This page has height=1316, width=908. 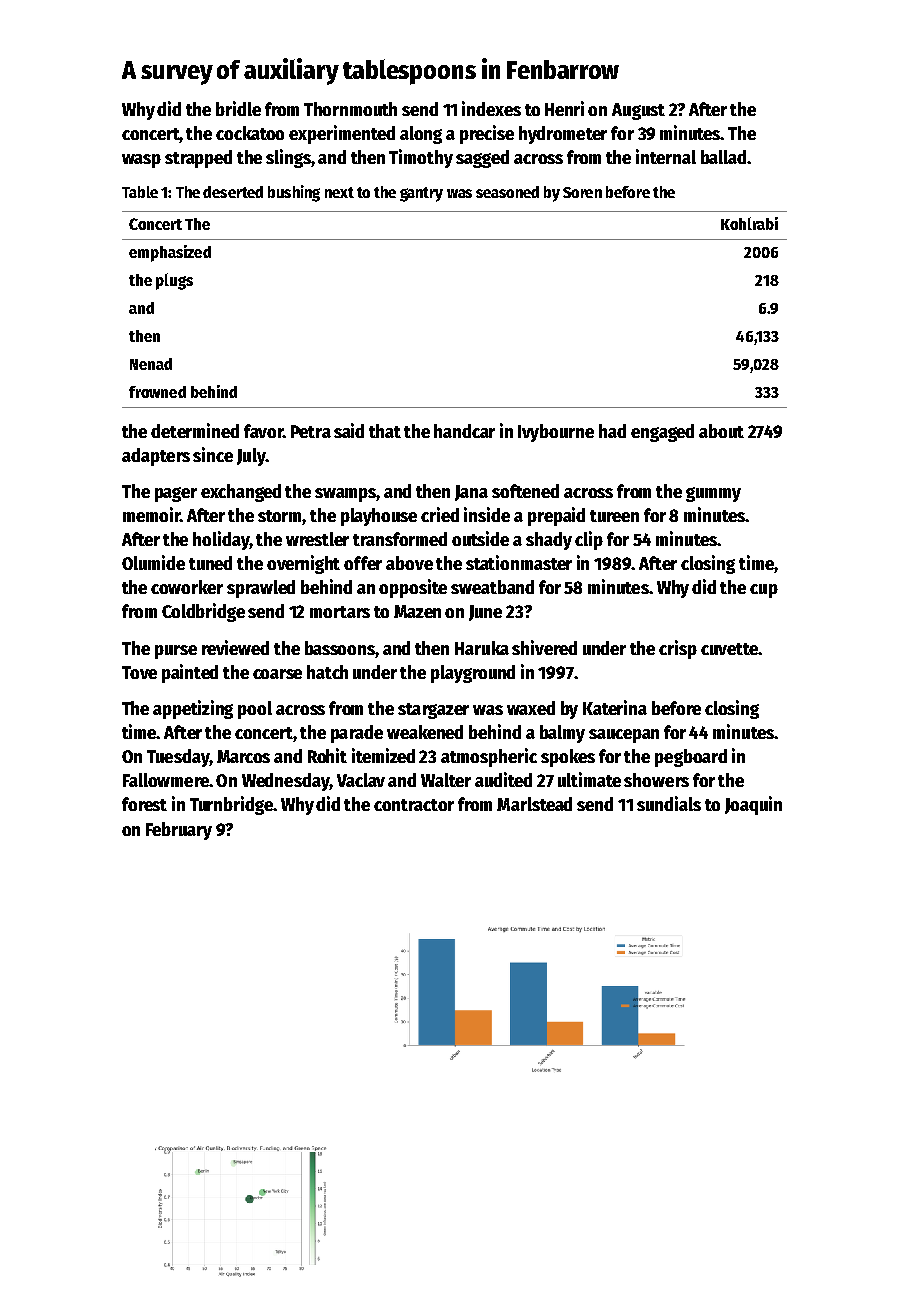 I want to click on inside, so click(x=487, y=514).
